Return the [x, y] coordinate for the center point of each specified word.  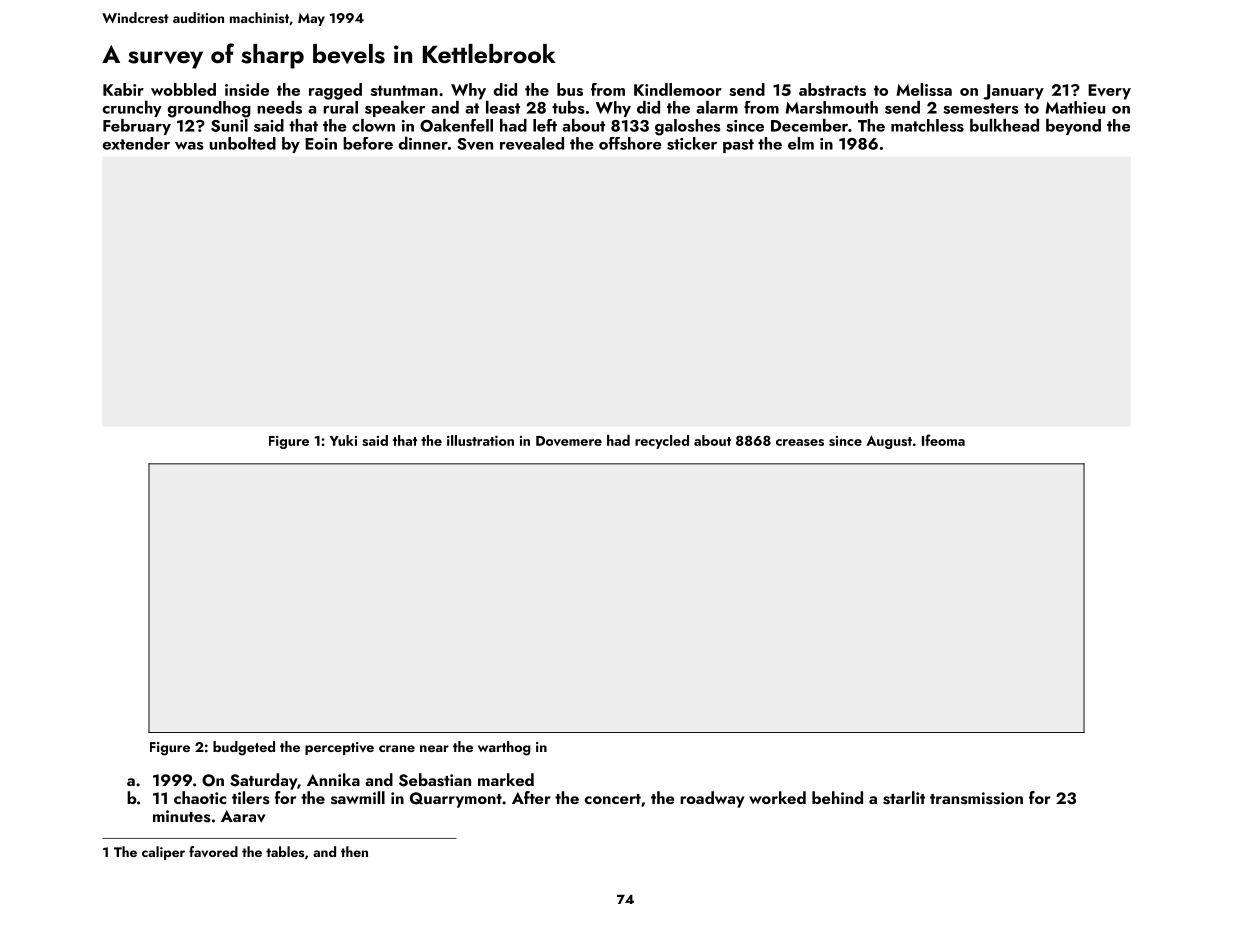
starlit [904, 798]
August [889, 442]
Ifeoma [943, 440]
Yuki [343, 440]
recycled [662, 442]
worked [777, 797]
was [189, 146]
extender [136, 143]
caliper [163, 853]
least [503, 107]
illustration [480, 440]
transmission [976, 798]
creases [800, 442]
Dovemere [569, 441]
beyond [1073, 127]
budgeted [244, 748]
